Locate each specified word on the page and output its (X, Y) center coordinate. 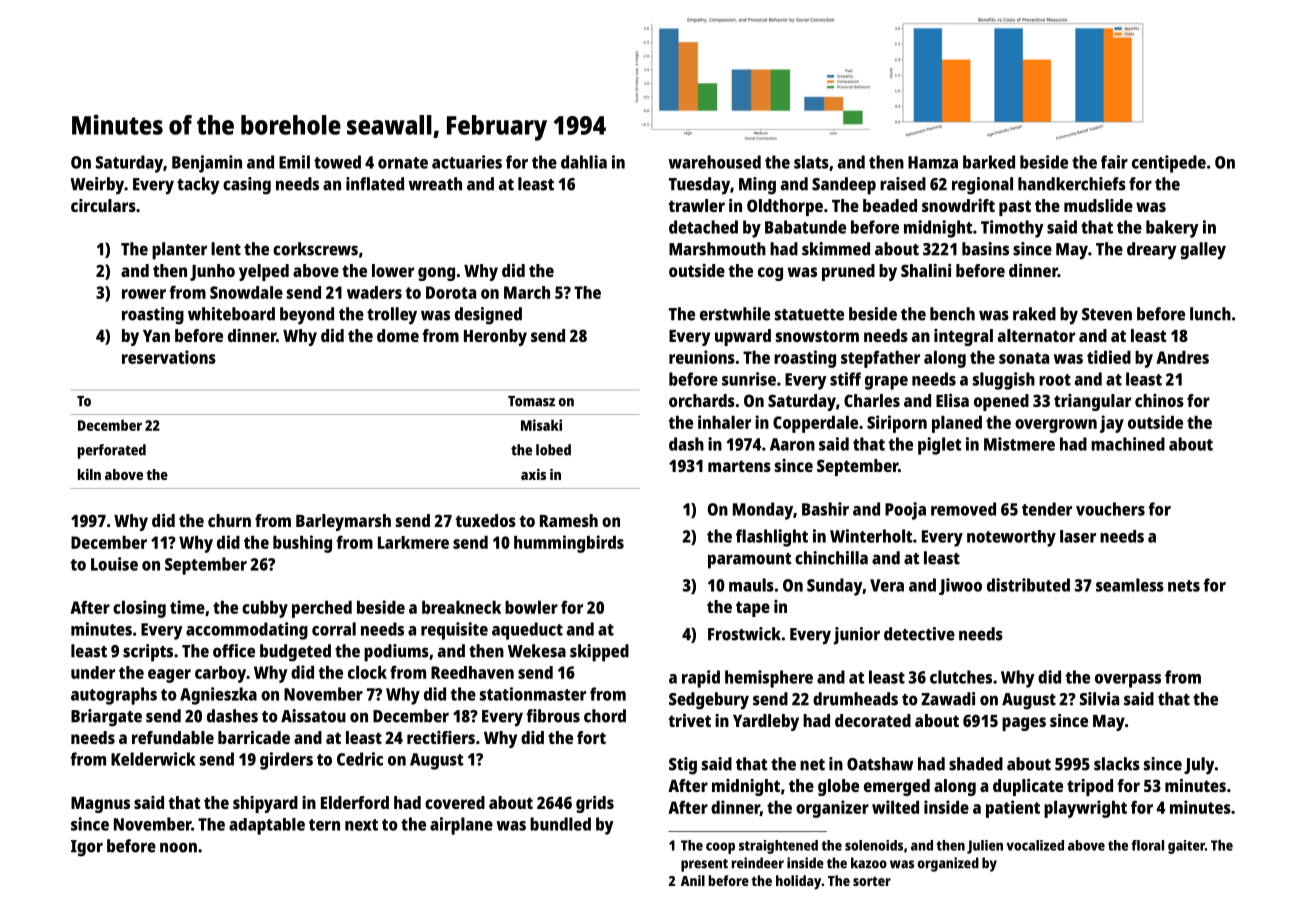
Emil (294, 162)
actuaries (467, 162)
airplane (461, 826)
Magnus (100, 805)
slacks (1117, 764)
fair (1114, 162)
